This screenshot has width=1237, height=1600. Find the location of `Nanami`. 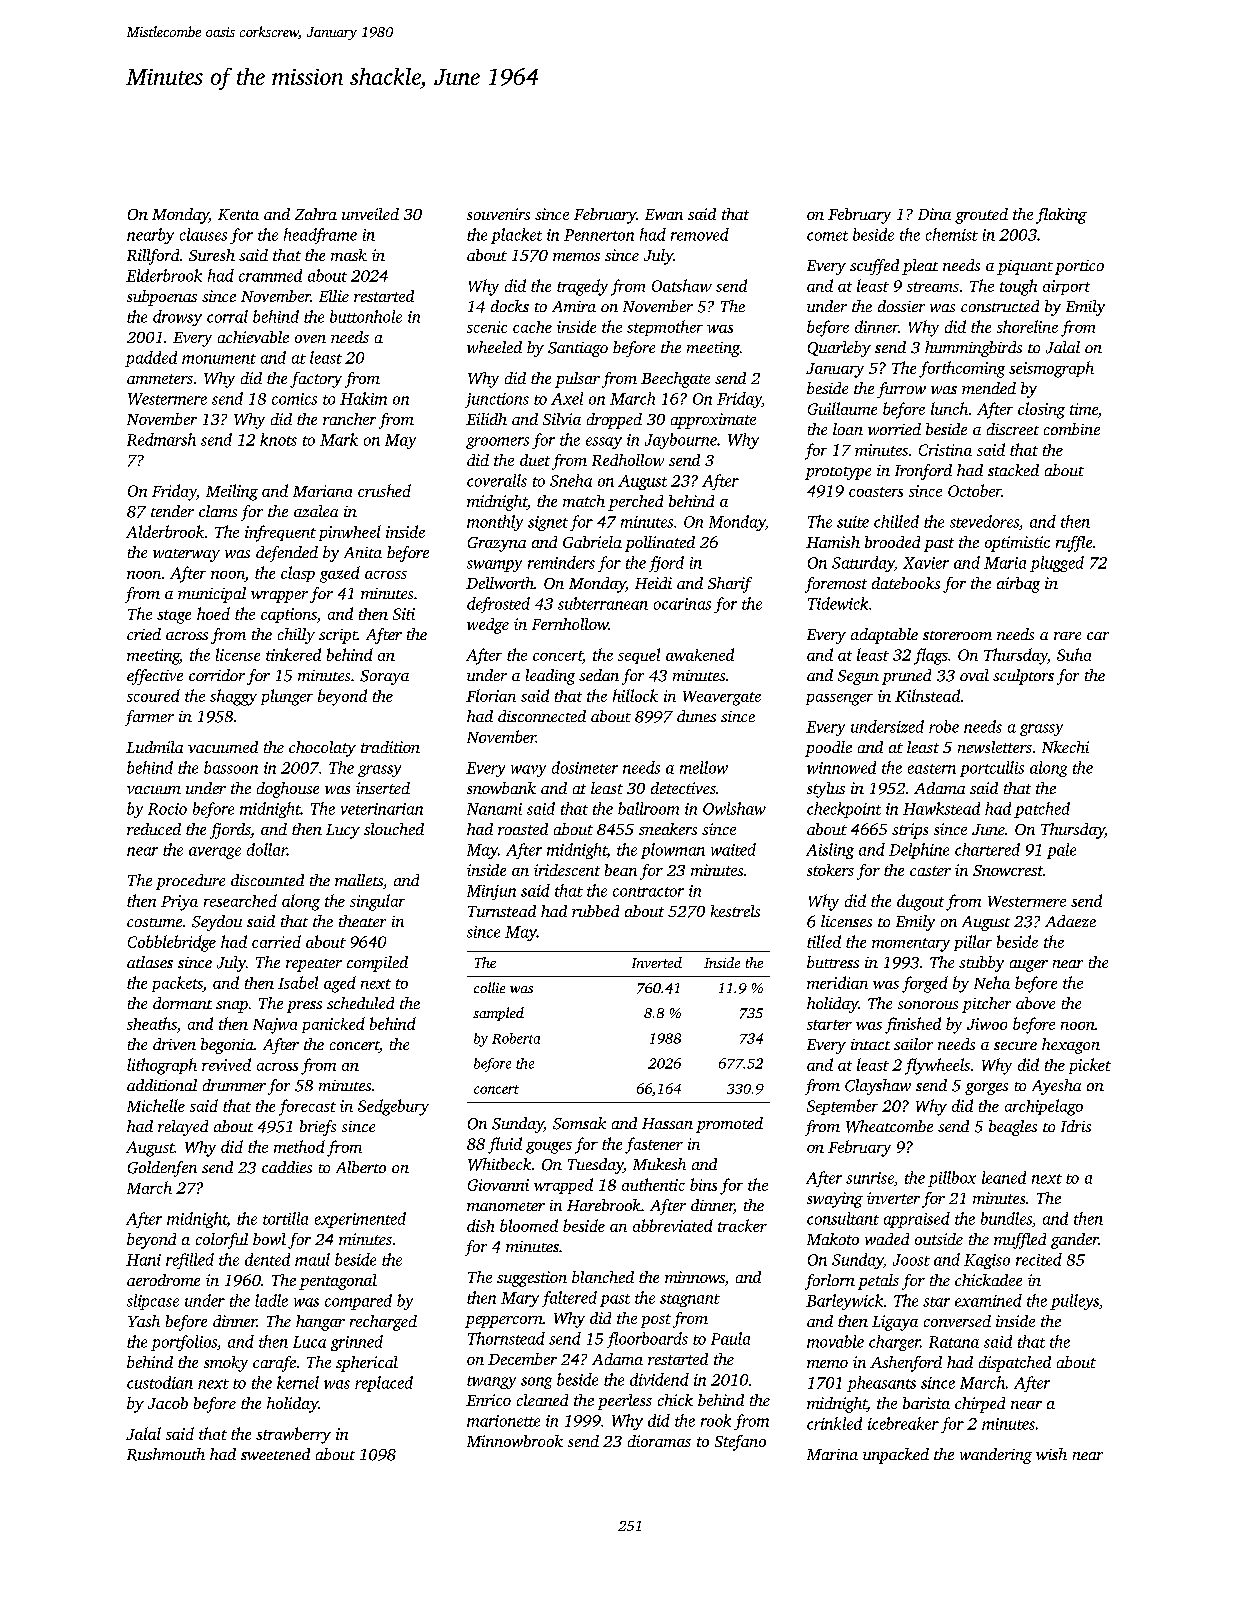

Nanami is located at coordinates (494, 809).
